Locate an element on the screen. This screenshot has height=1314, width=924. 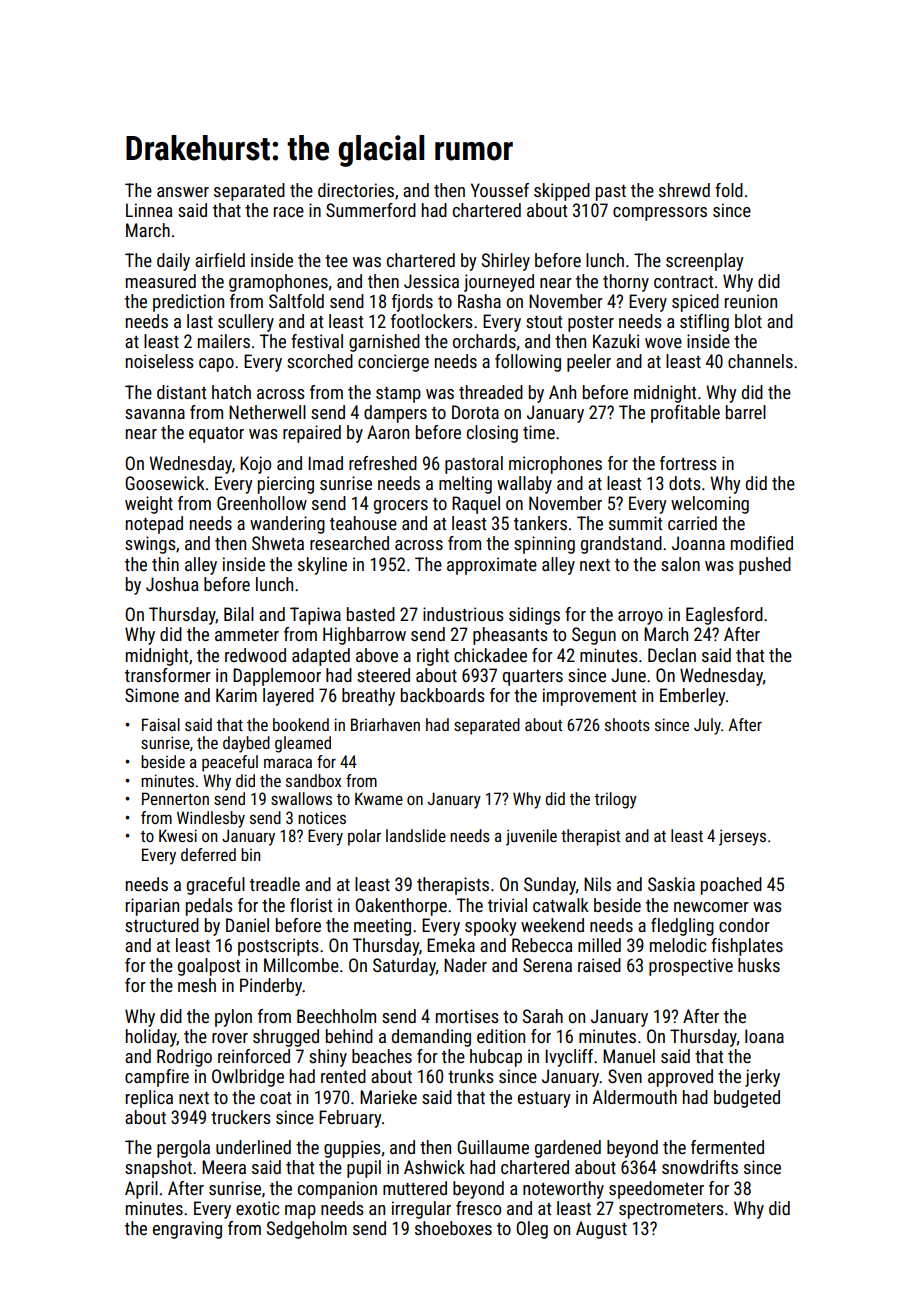
gramophones is located at coordinates (278, 283).
